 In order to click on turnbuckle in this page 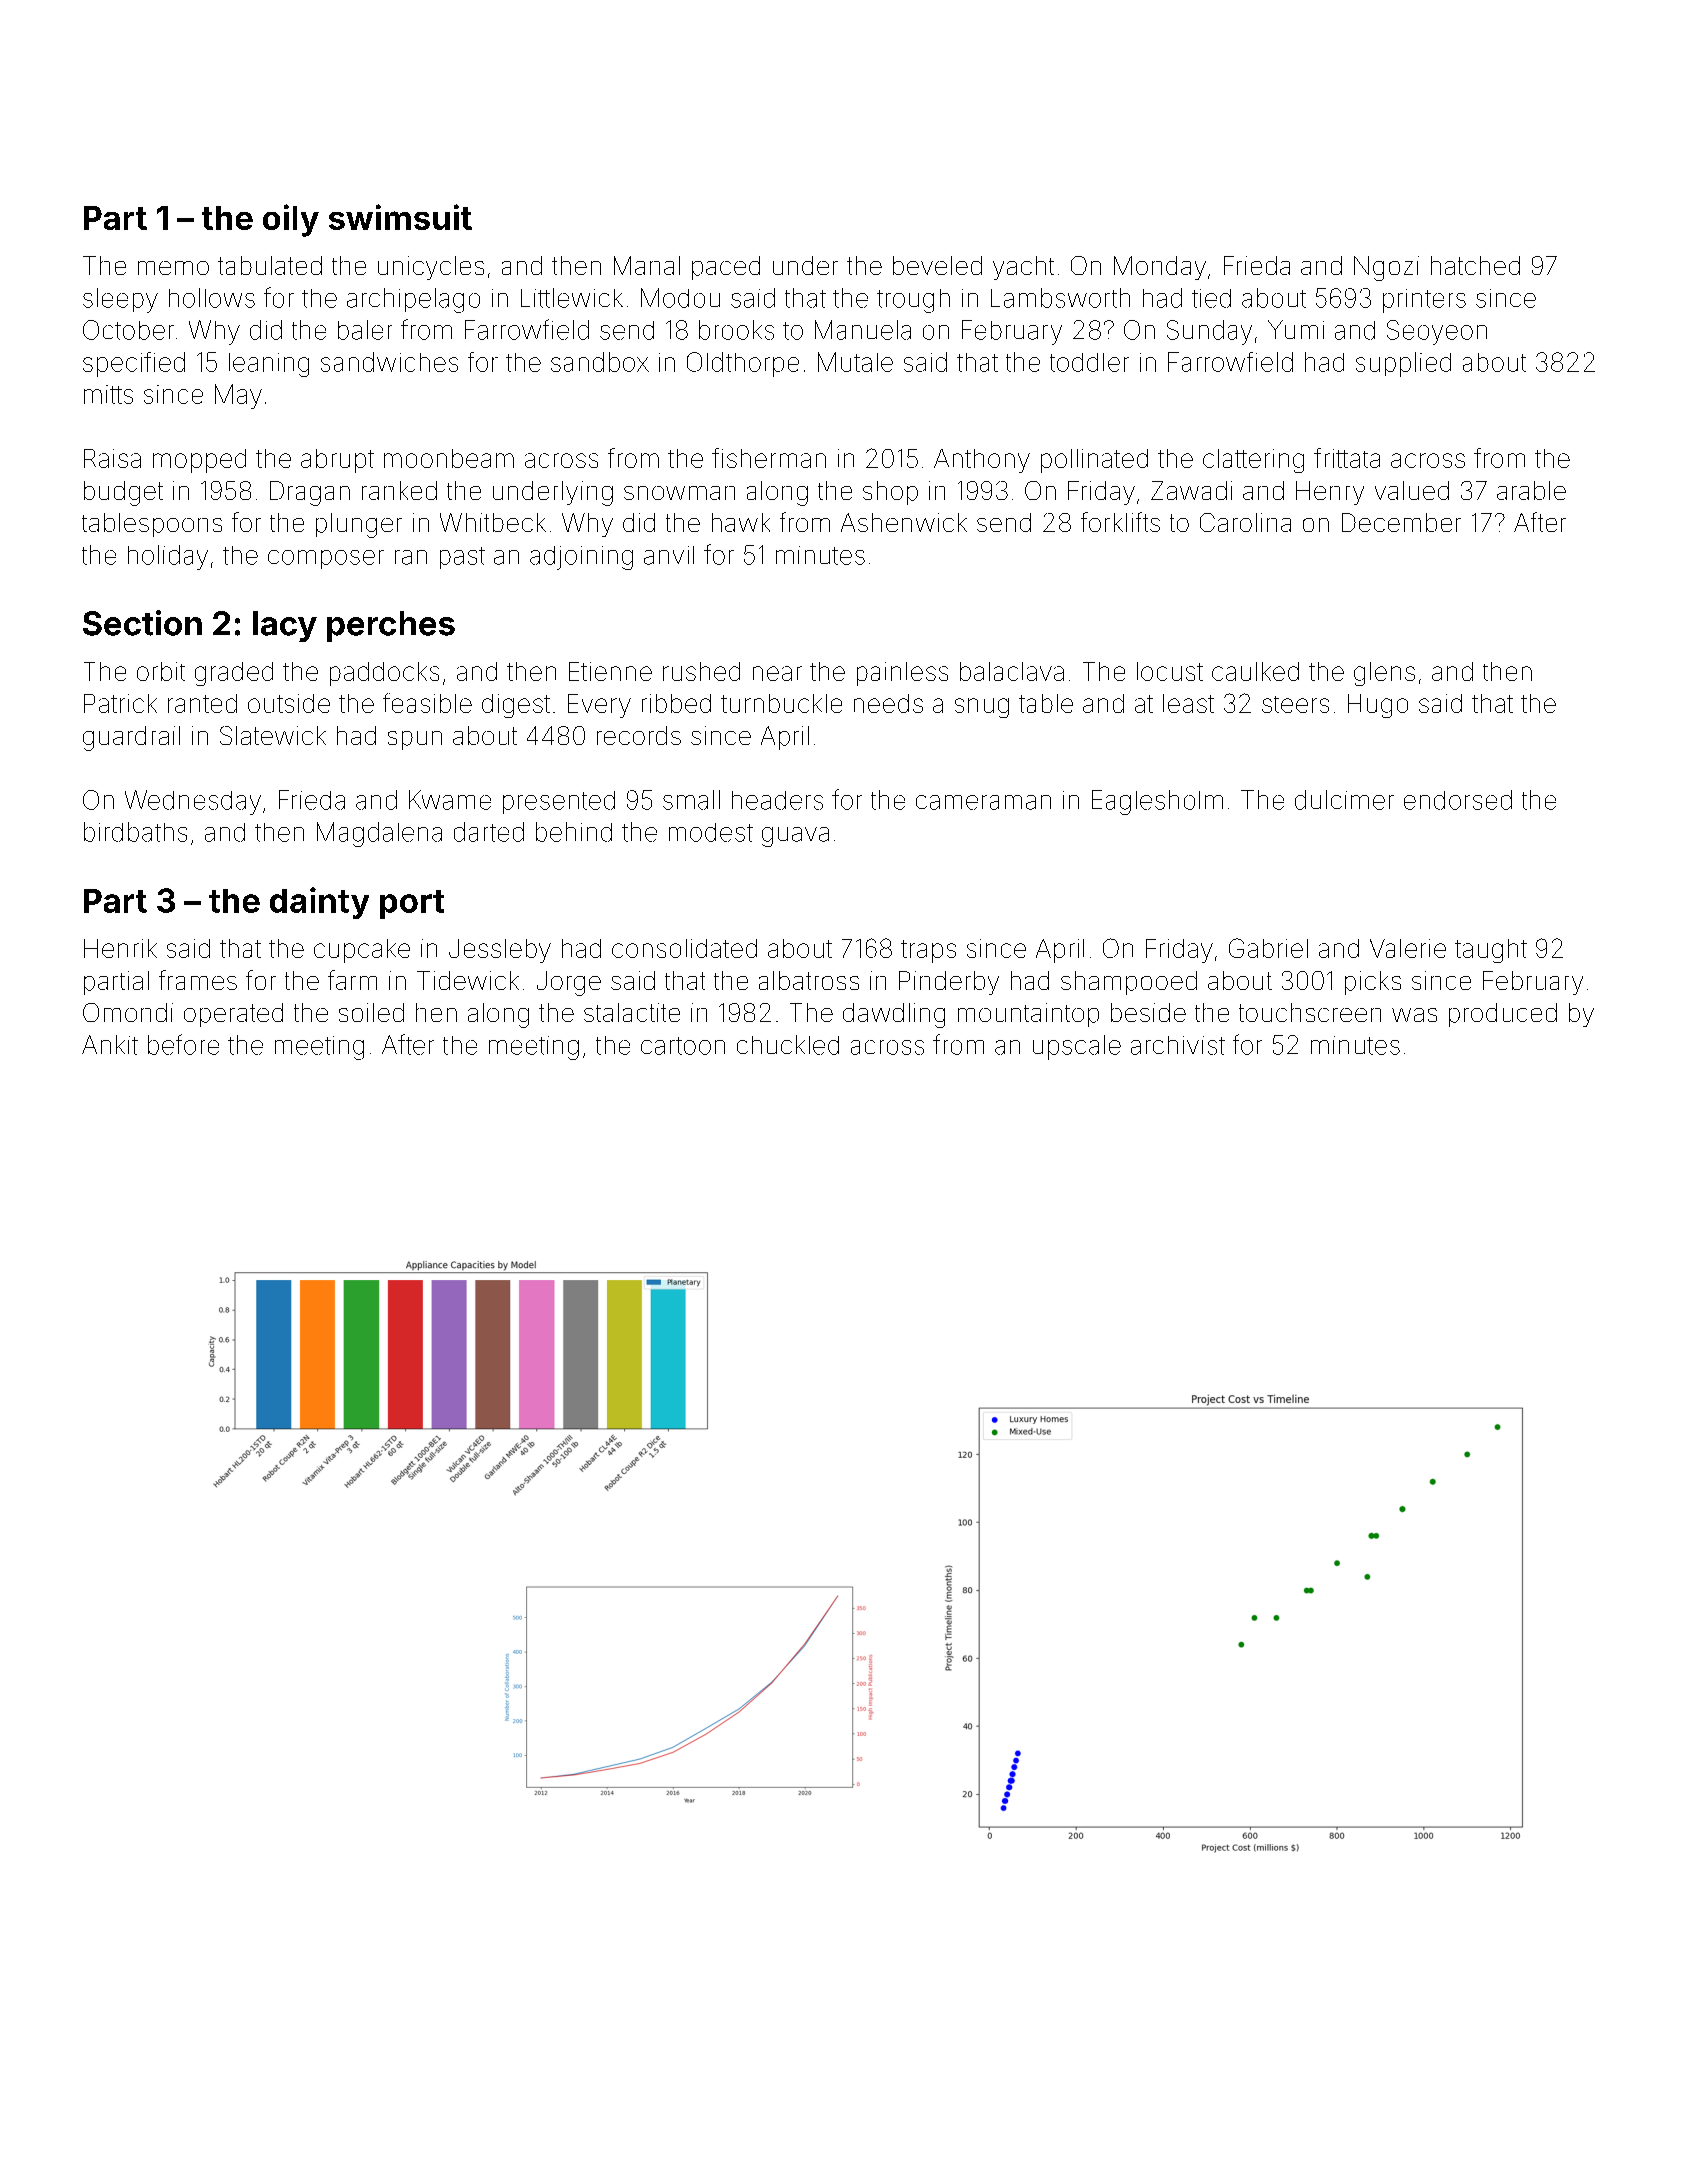, I will do `click(781, 703)`.
